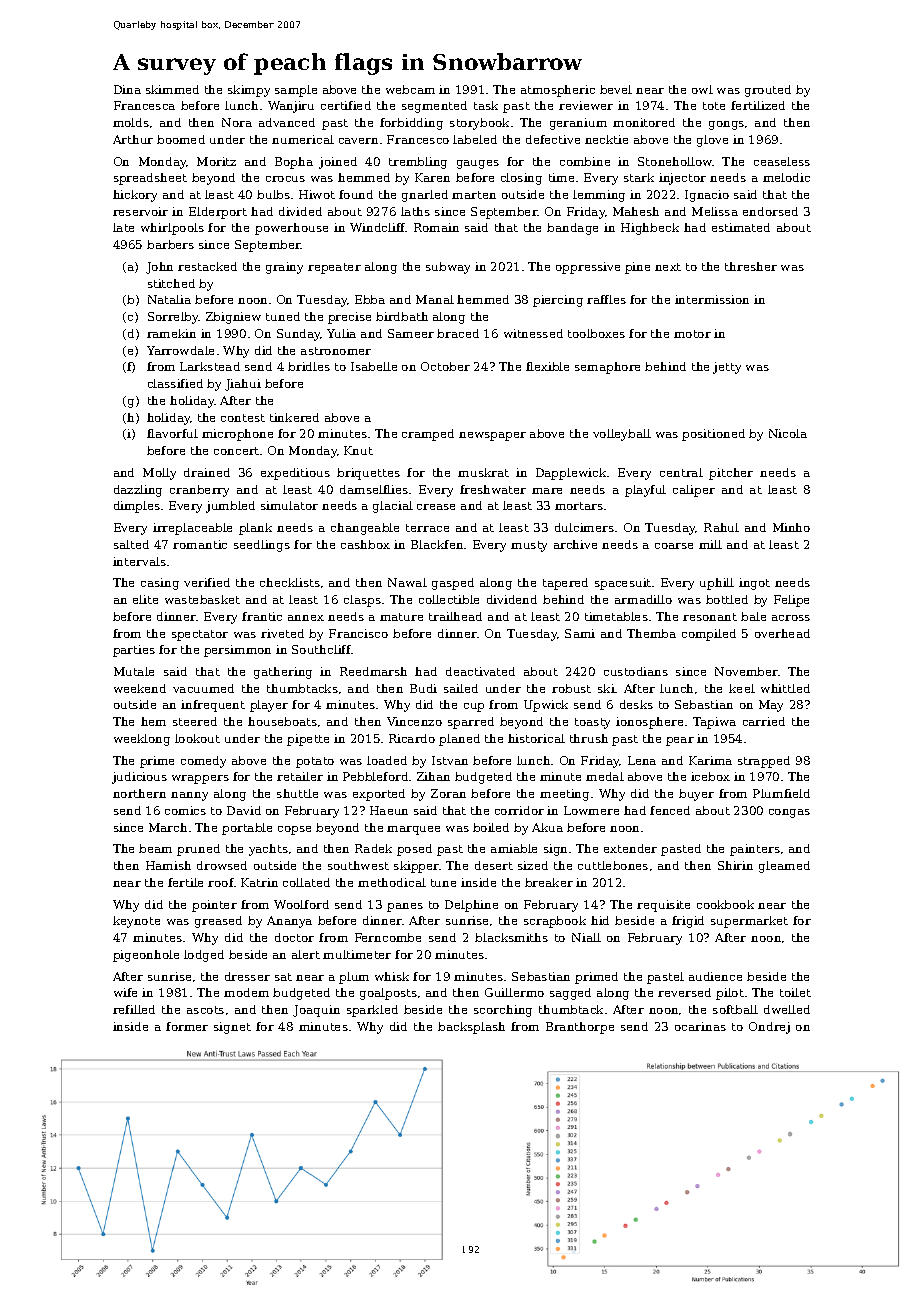 This page has height=1308, width=924. Describe the element at coordinates (131, 544) in the page. I see `salted` at that location.
